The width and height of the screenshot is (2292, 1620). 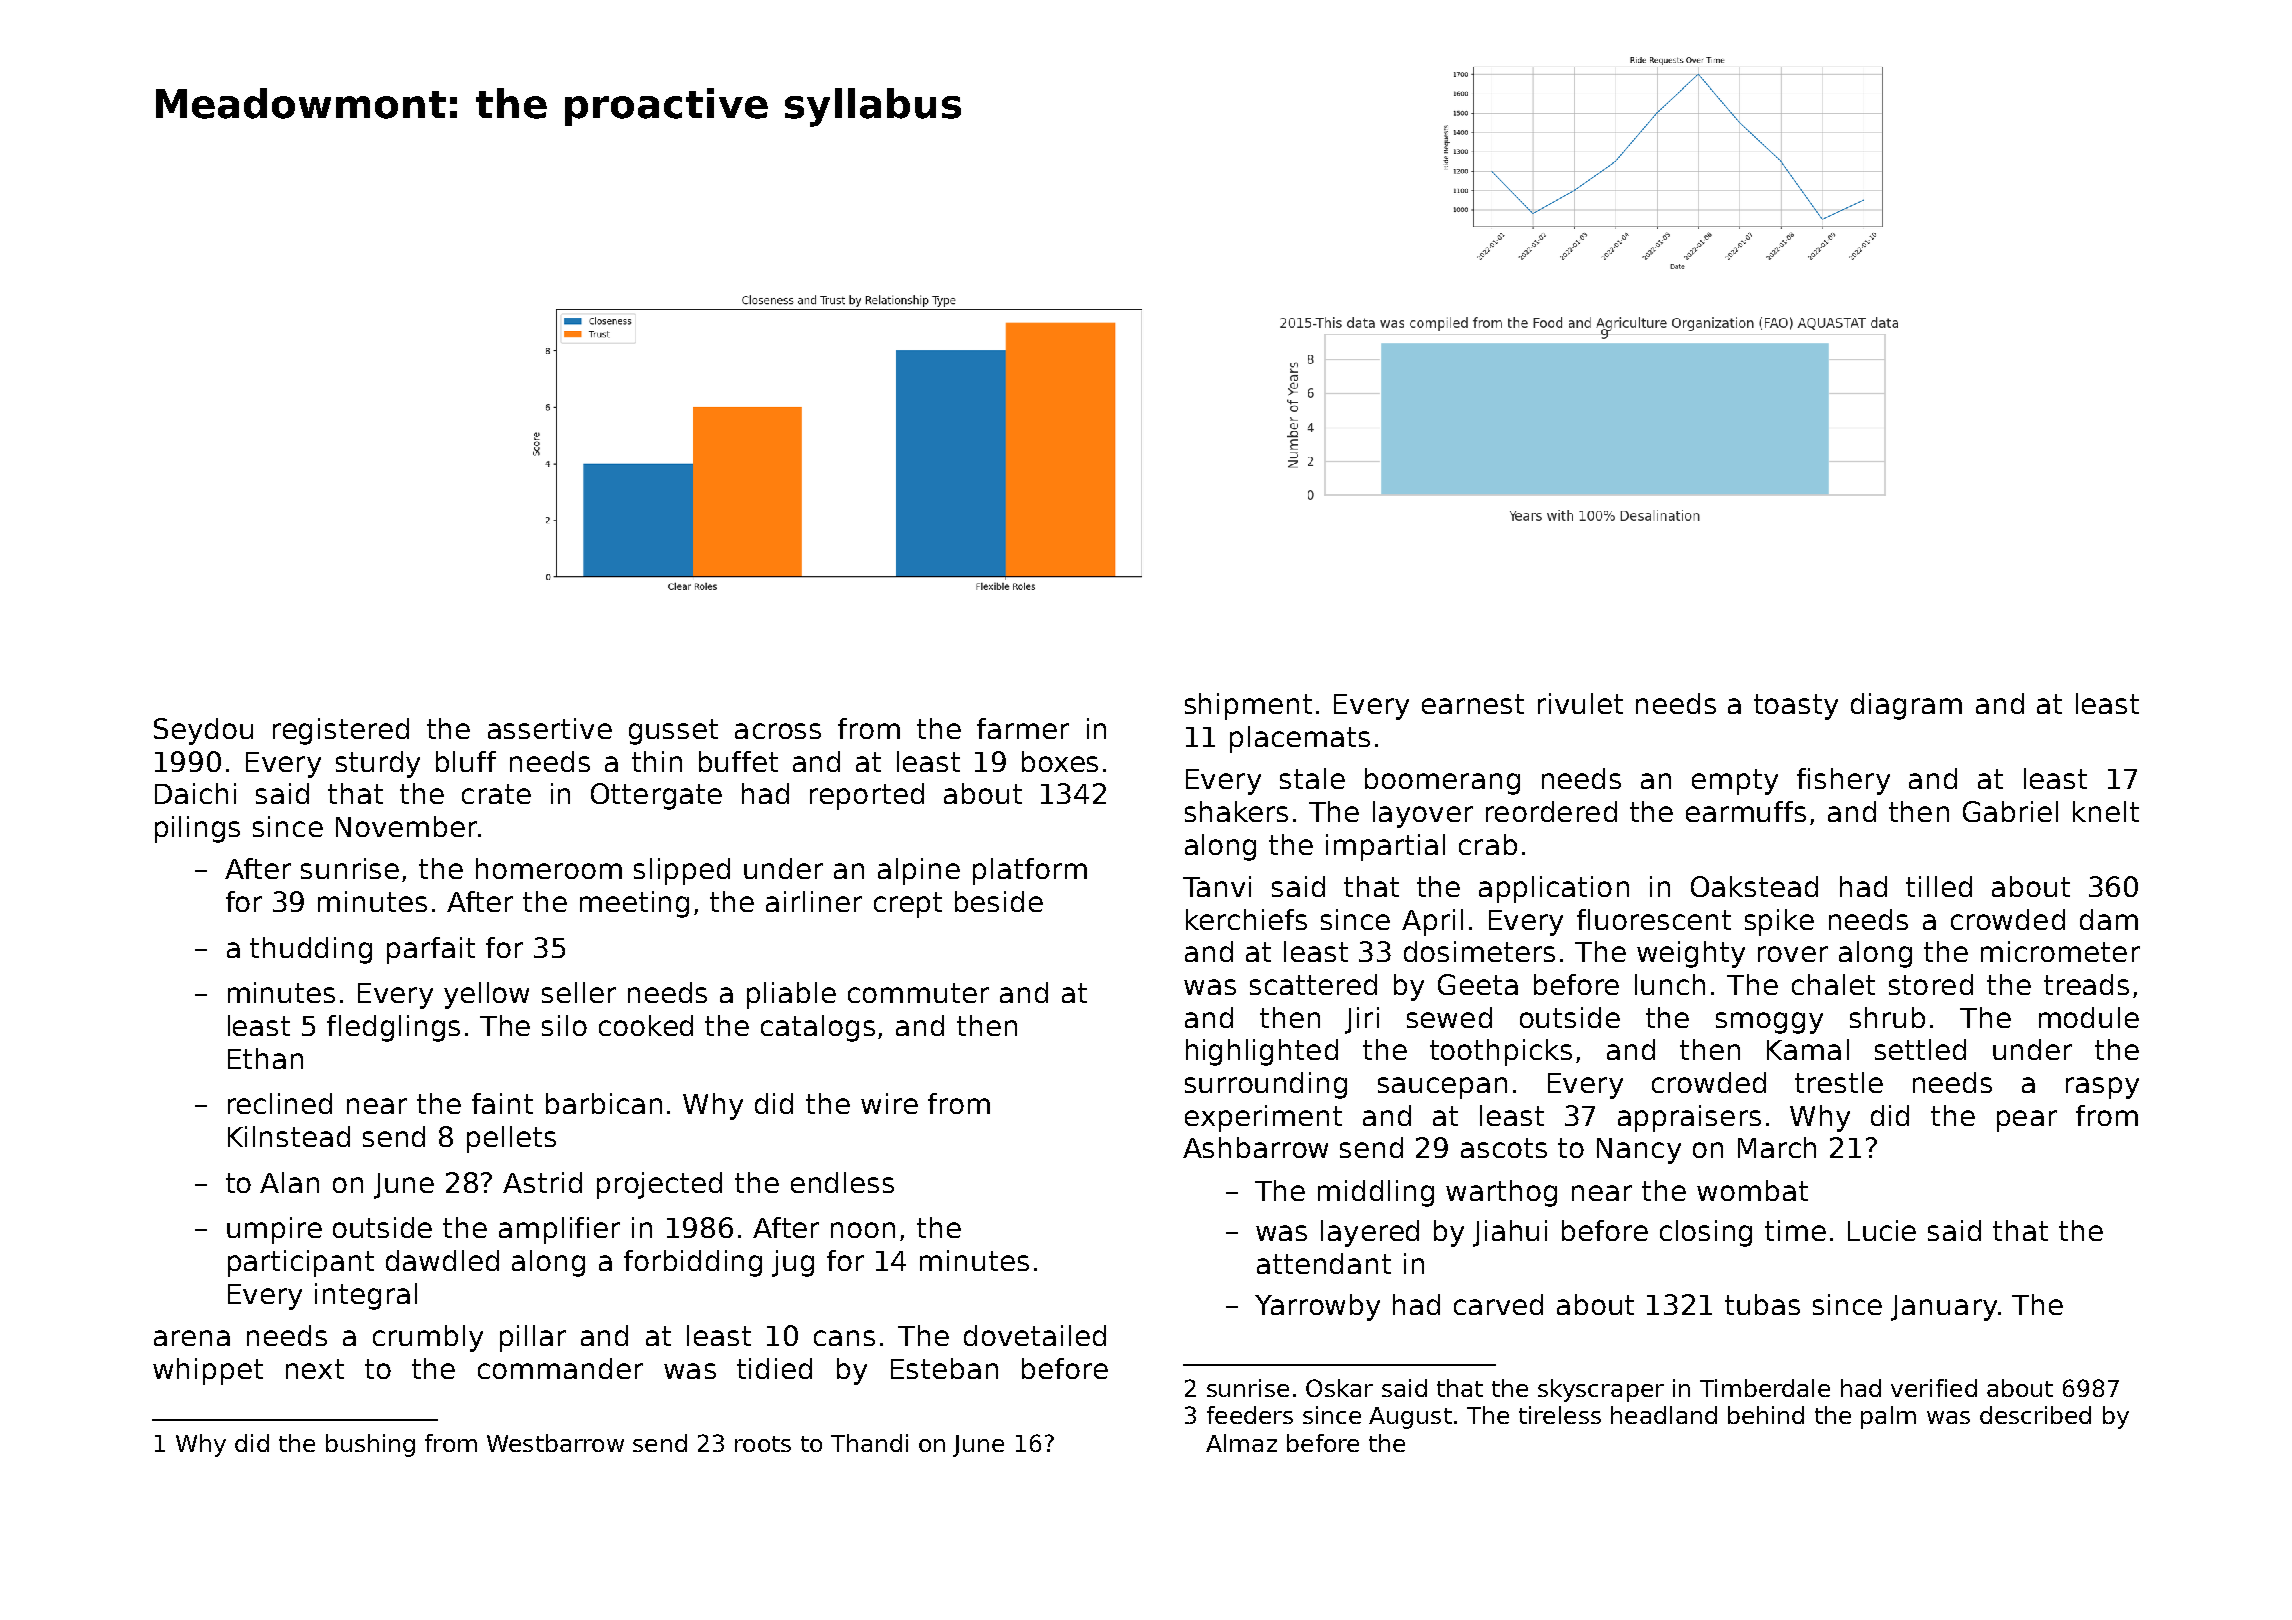 I want to click on Seydou, so click(x=203, y=731).
